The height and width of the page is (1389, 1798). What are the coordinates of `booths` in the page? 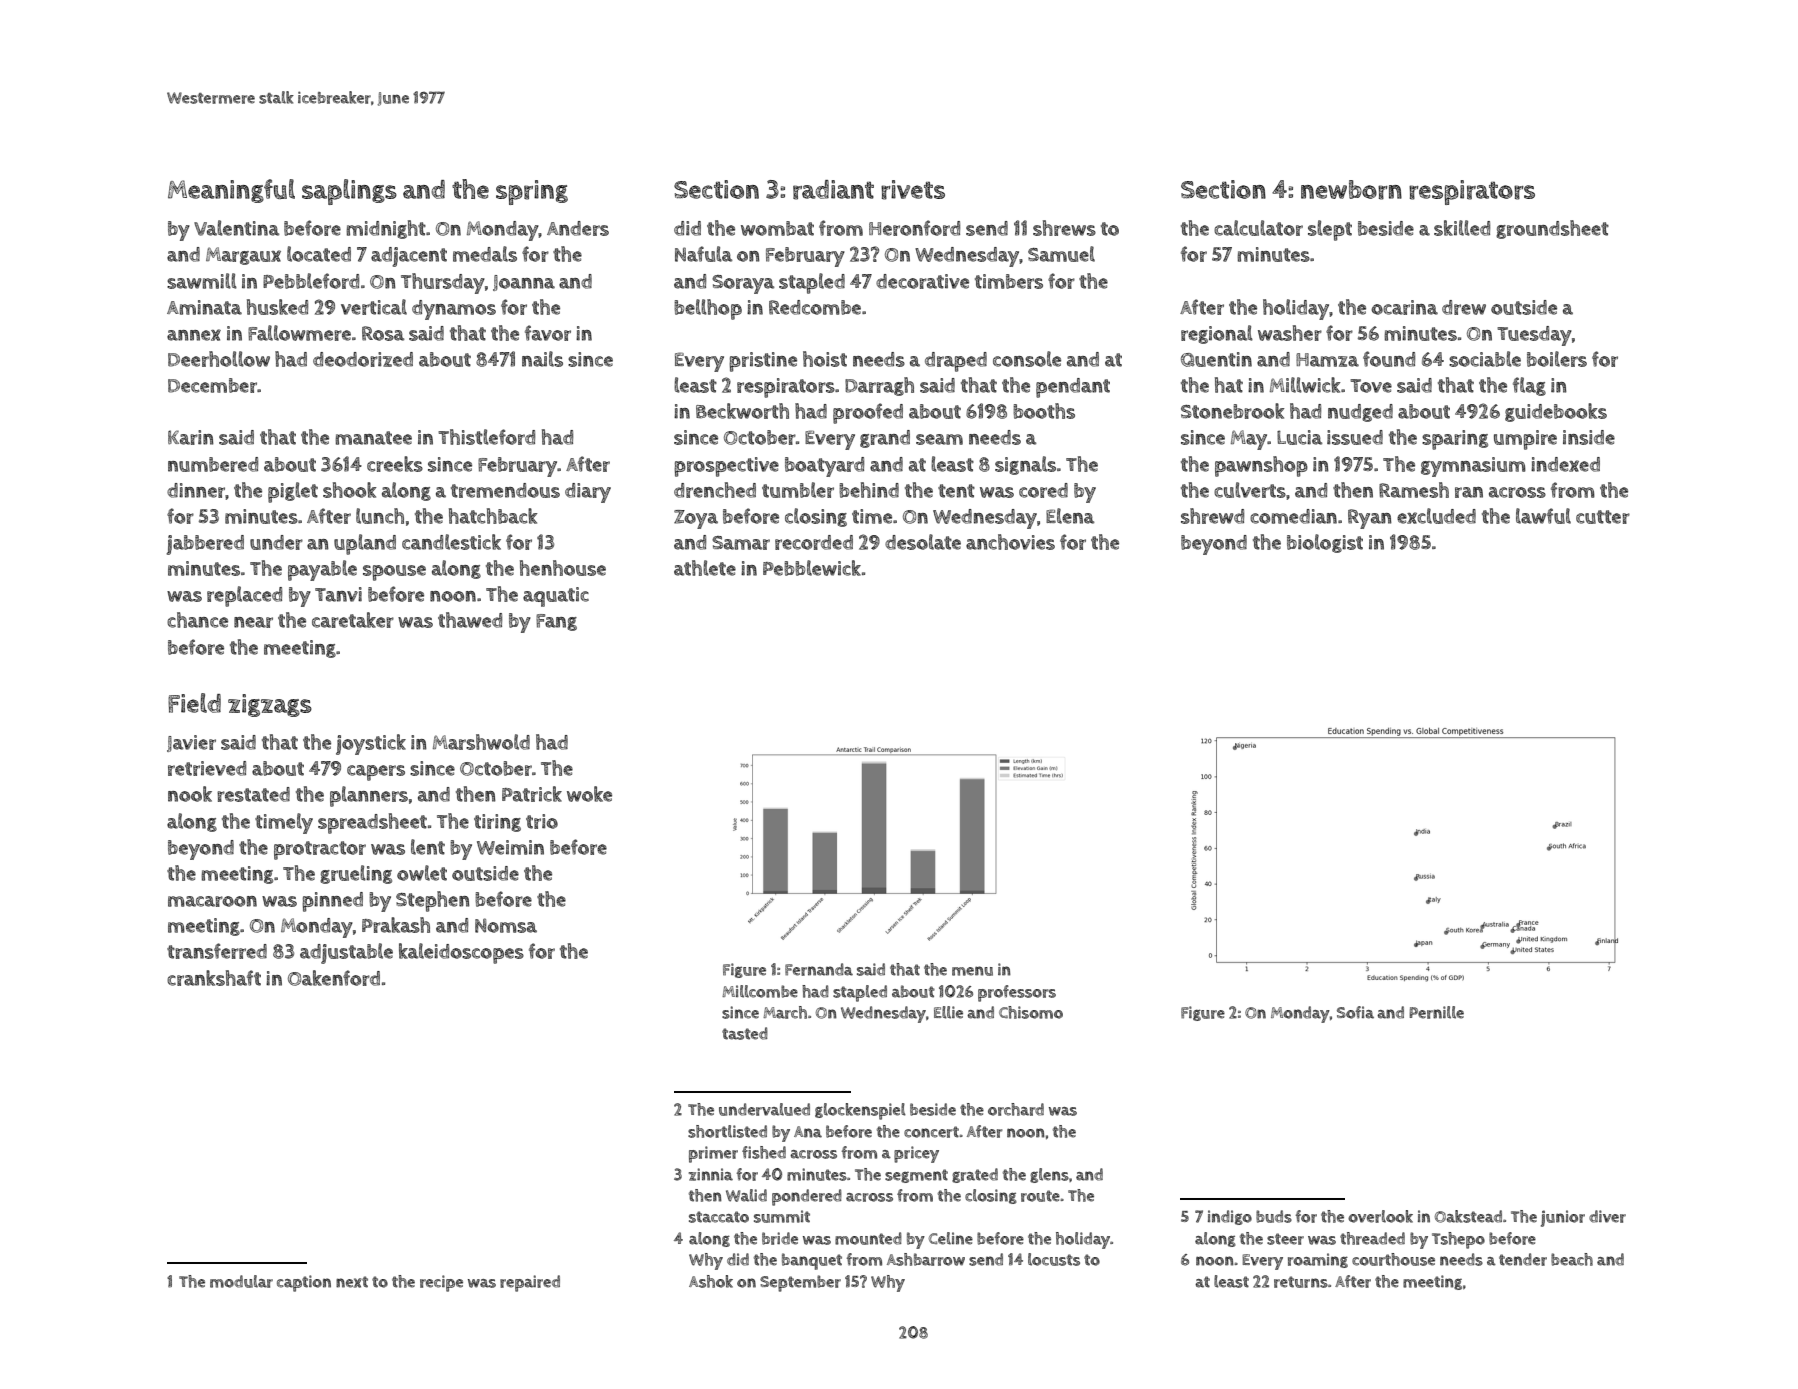 It's located at (1044, 411).
